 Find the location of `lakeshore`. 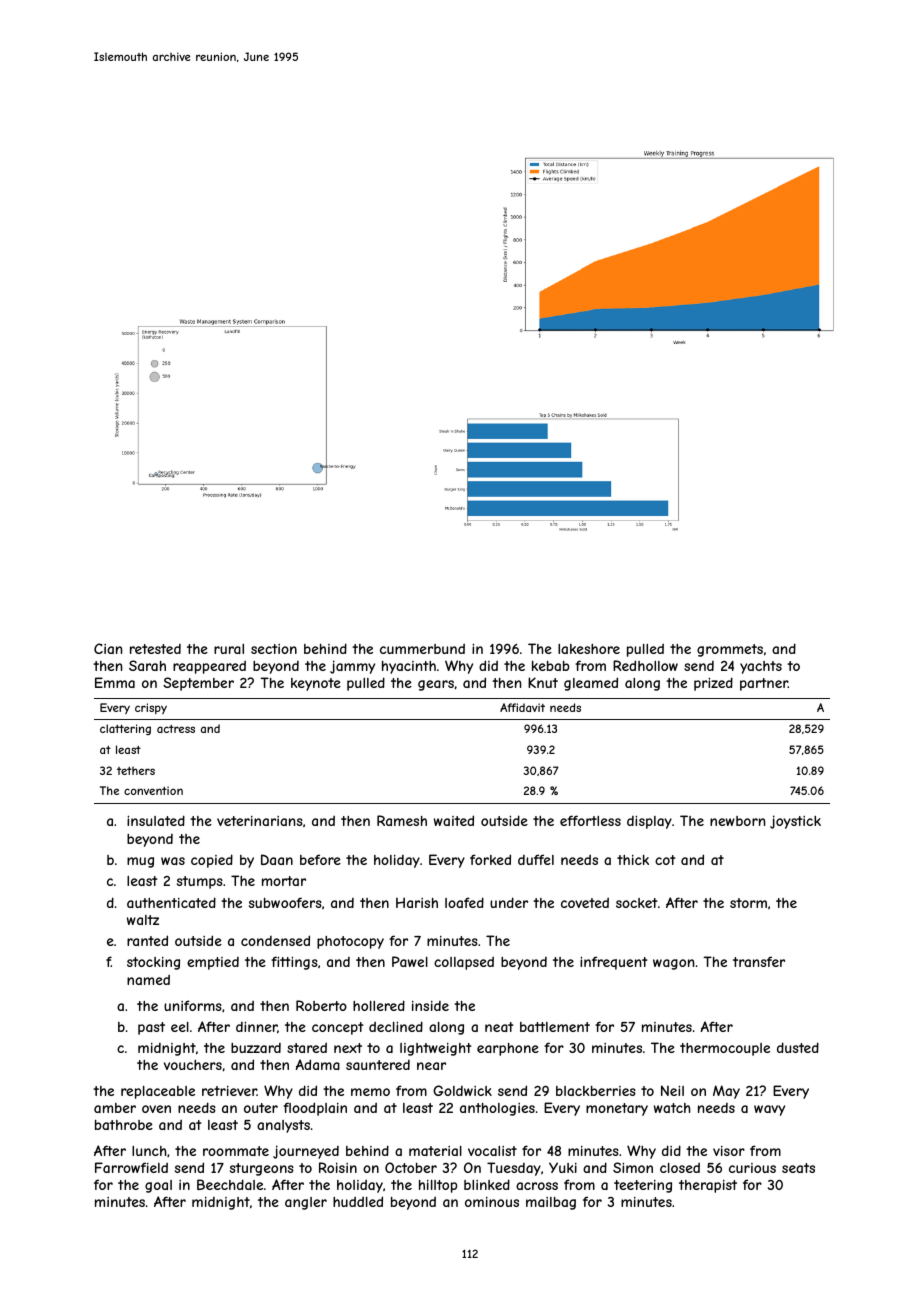

lakeshore is located at coordinates (589, 649).
